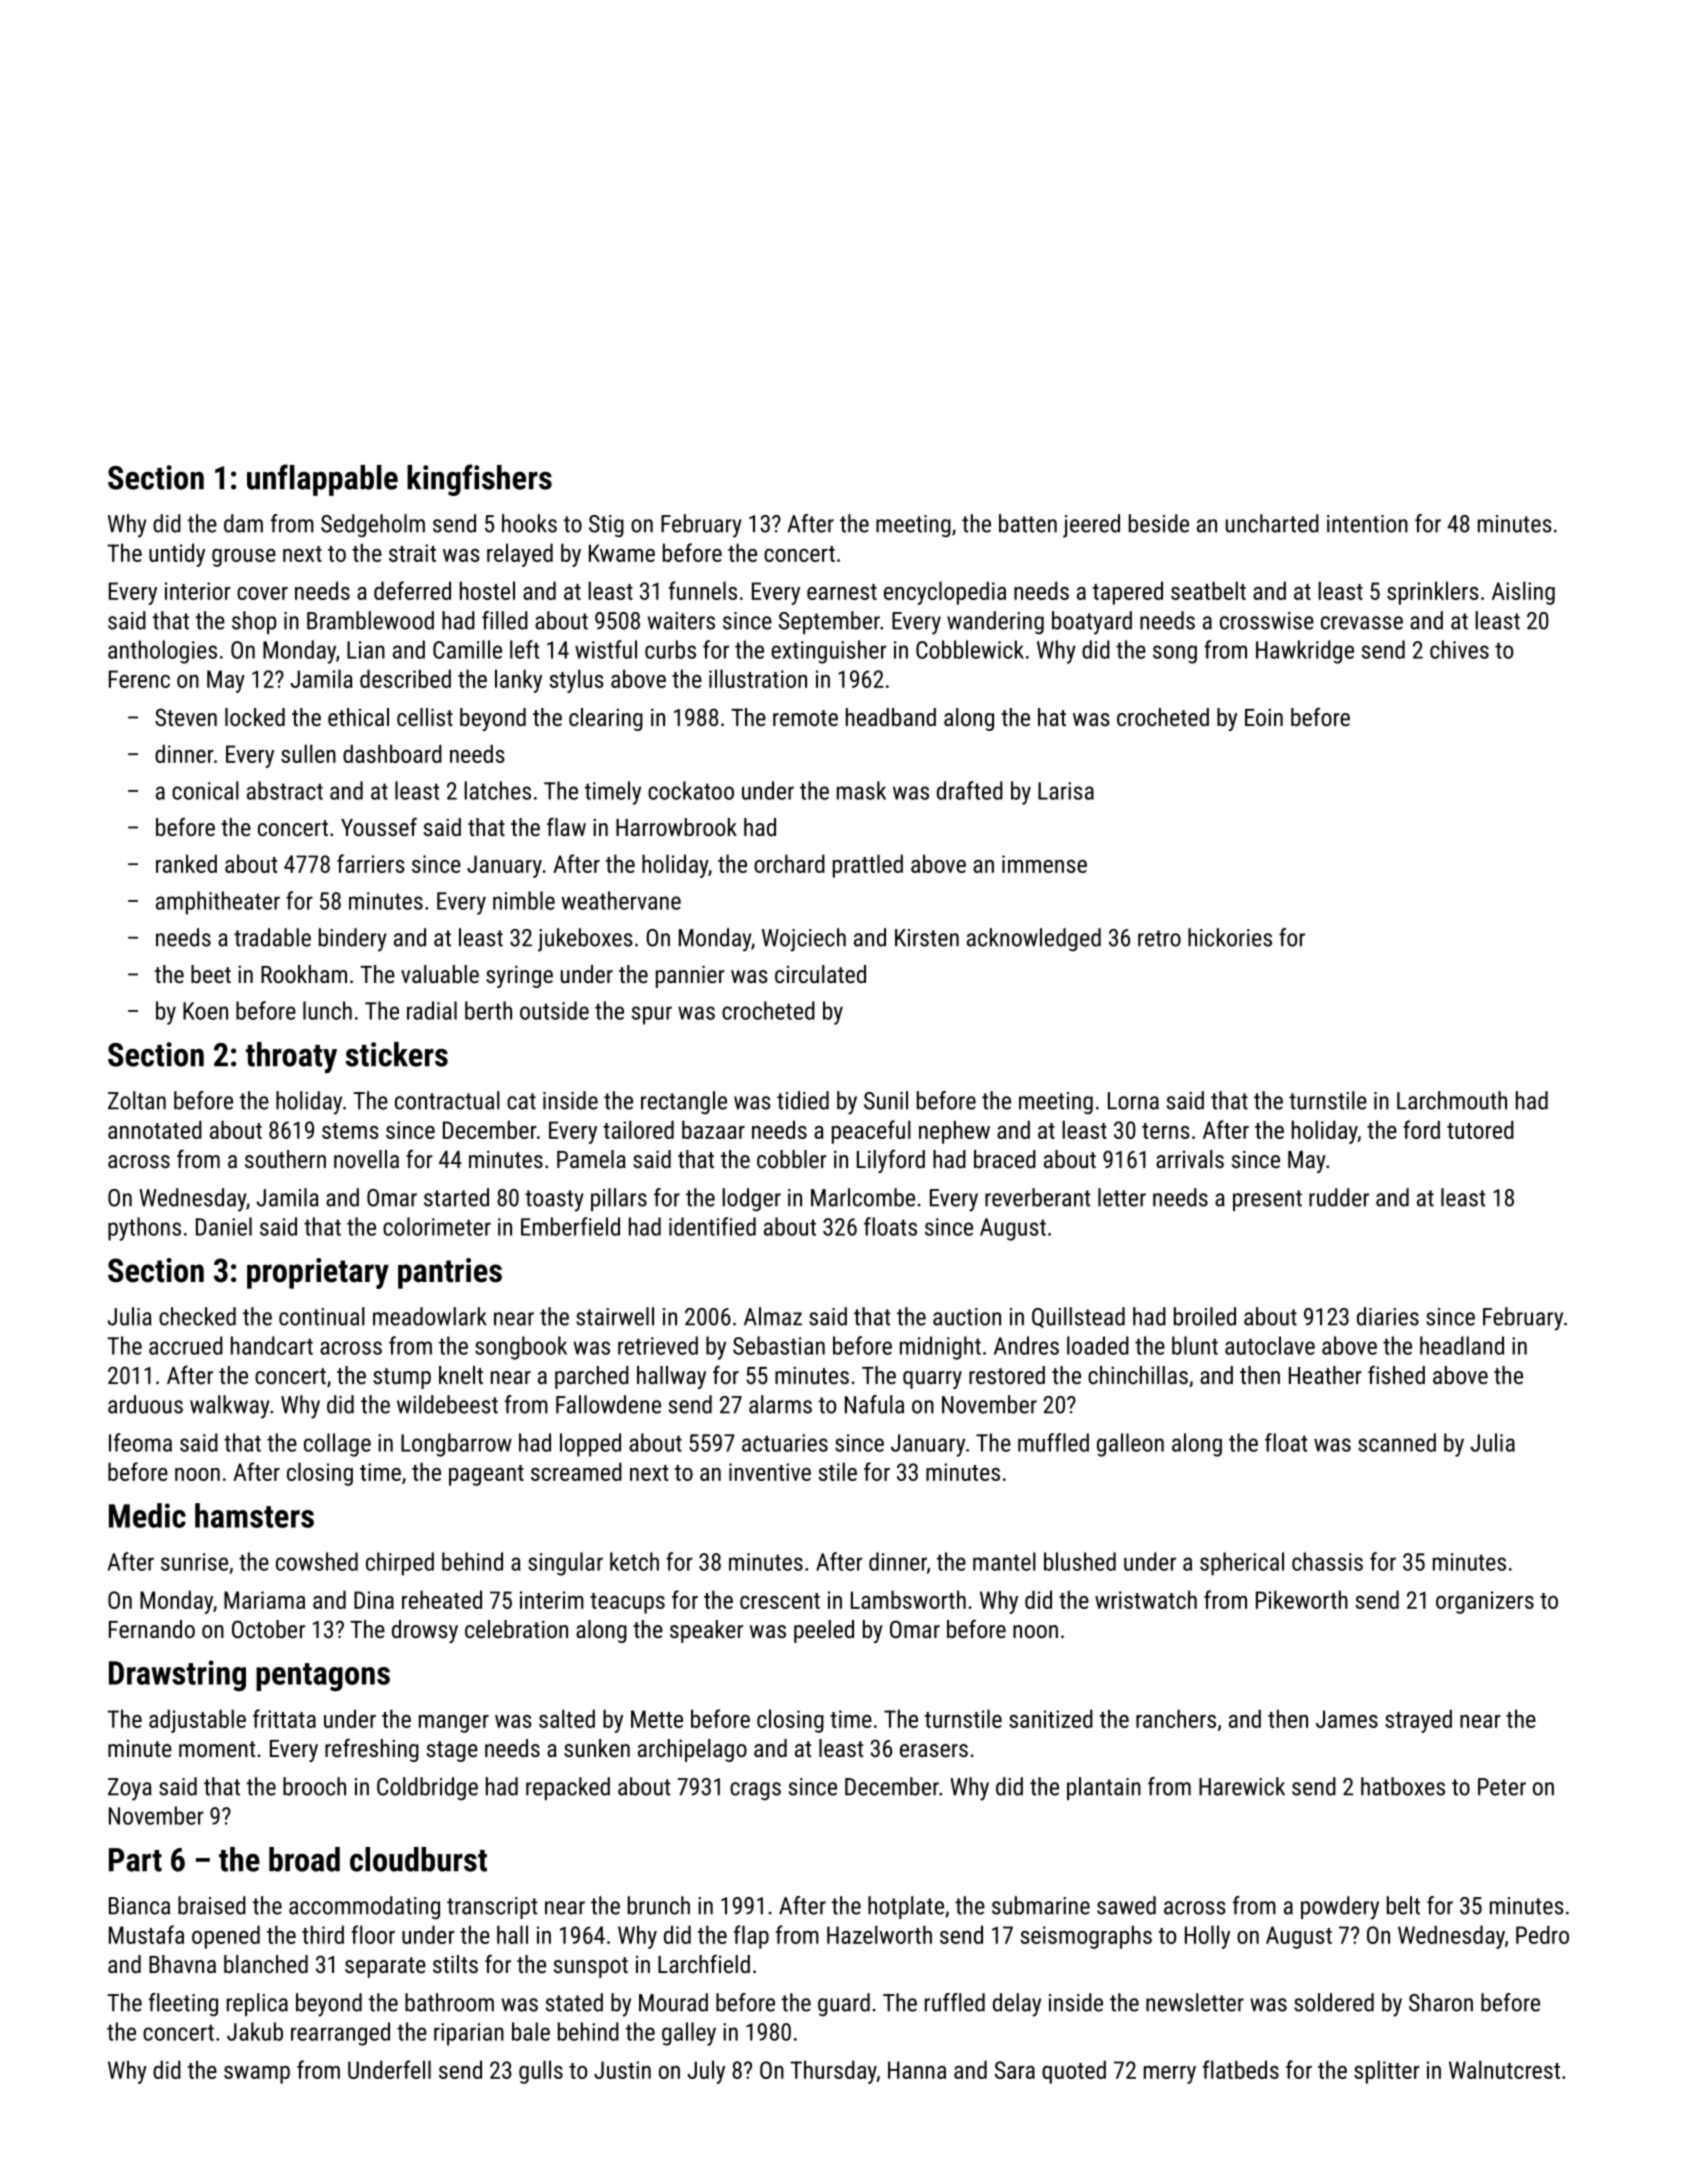  Describe the element at coordinates (205, 1011) in the screenshot. I see `Koen` at that location.
